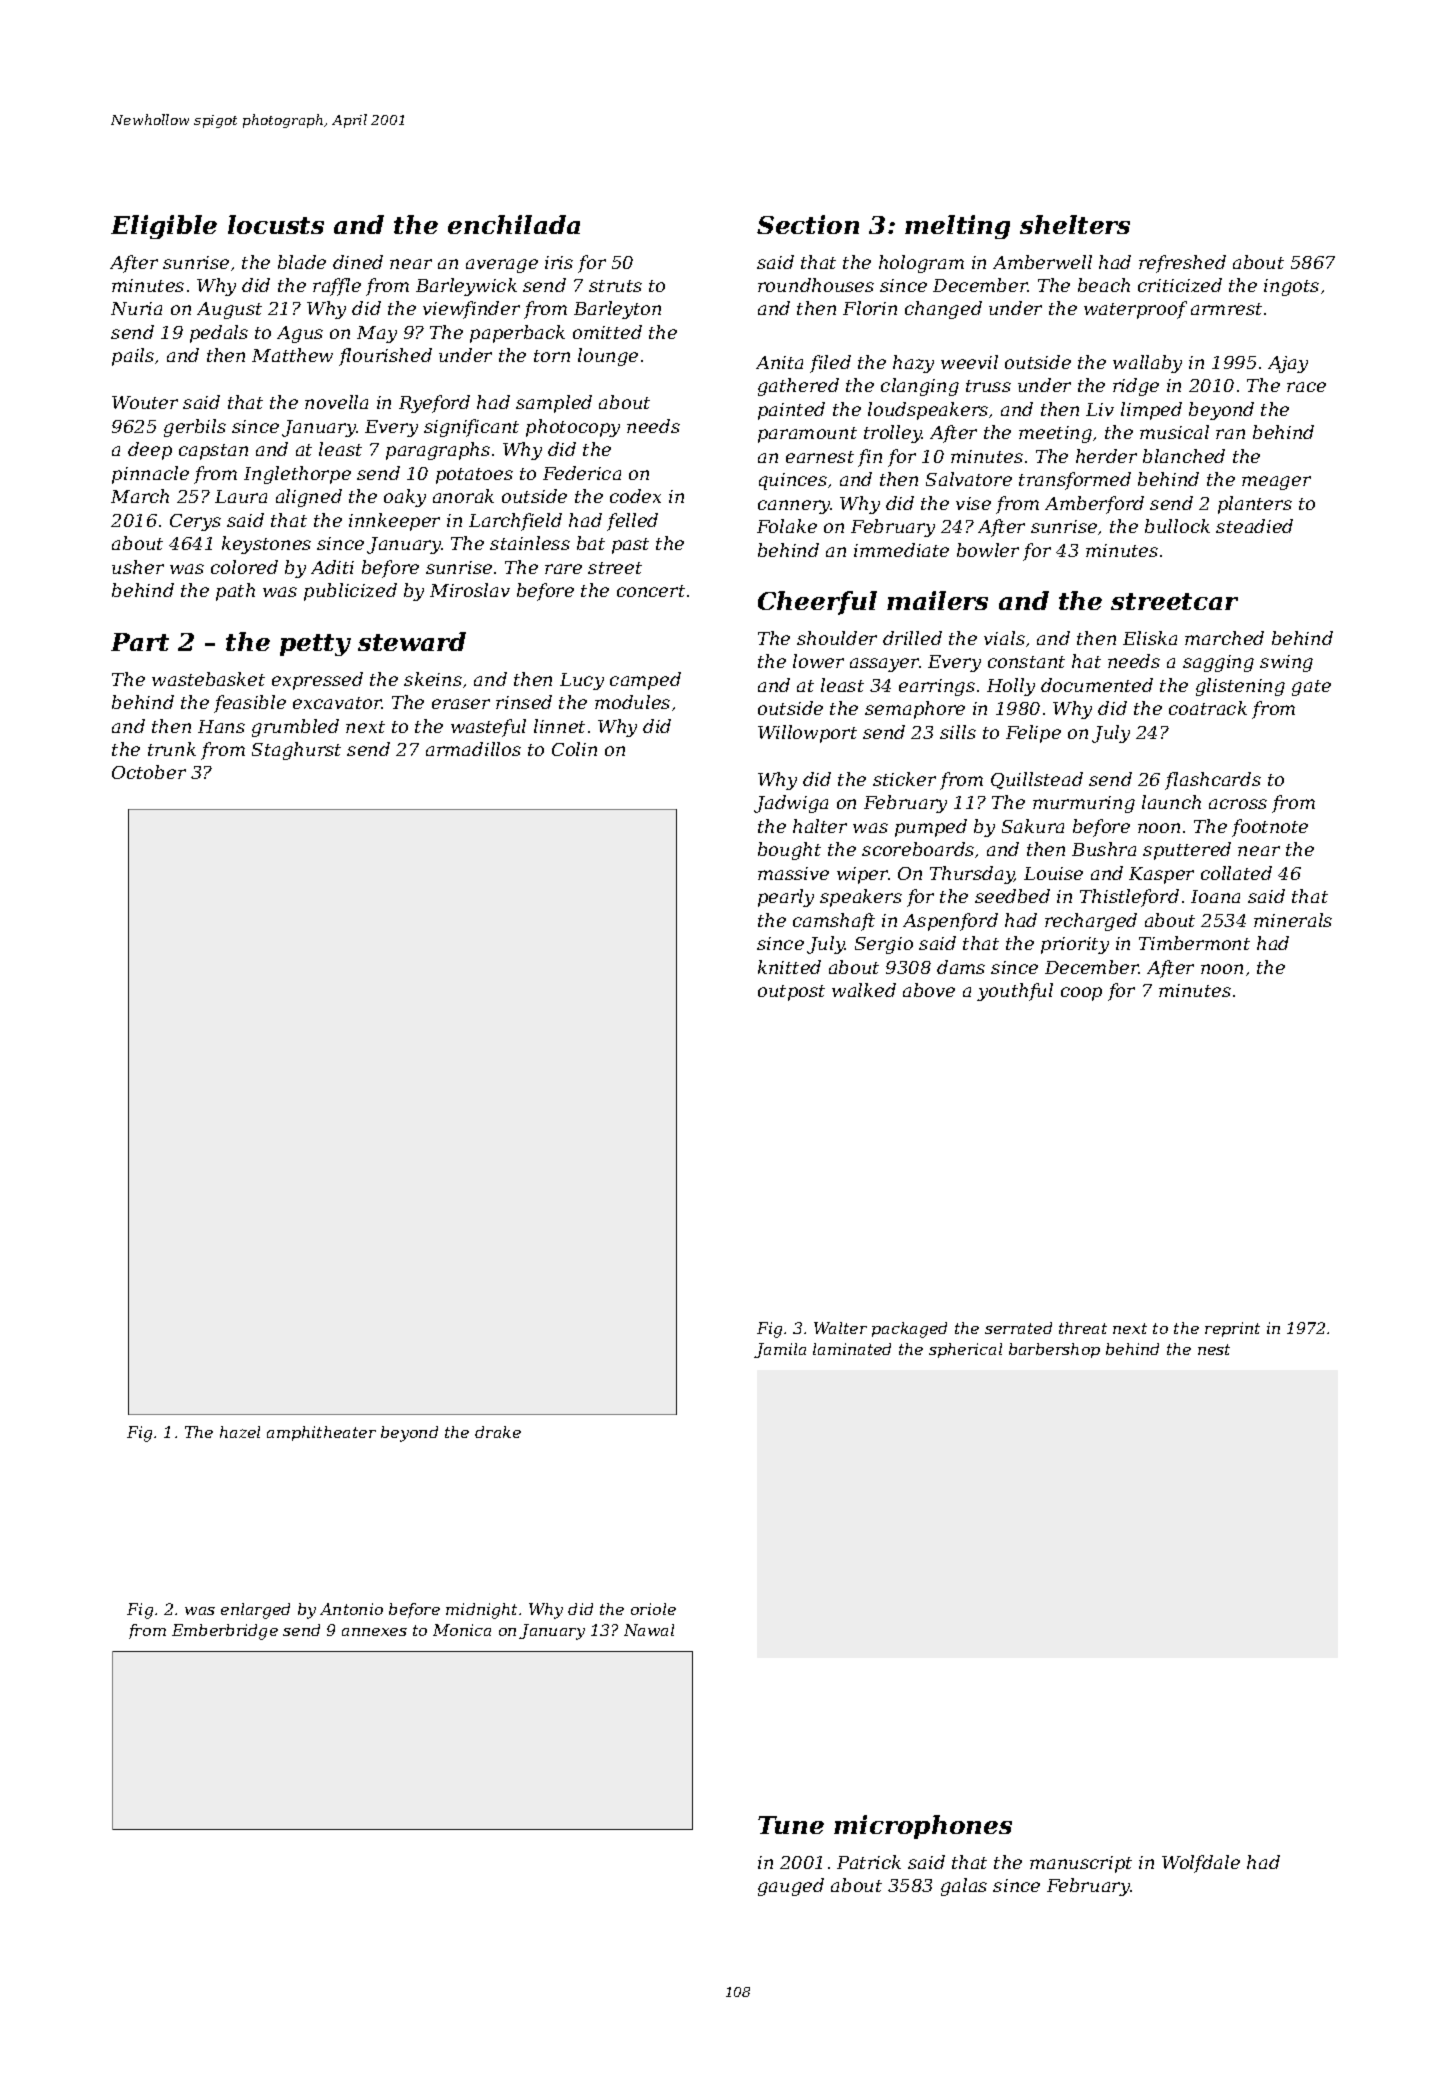 This page has width=1450, height=2100. What do you see at coordinates (240, 1432) in the page?
I see `hazel` at bounding box center [240, 1432].
